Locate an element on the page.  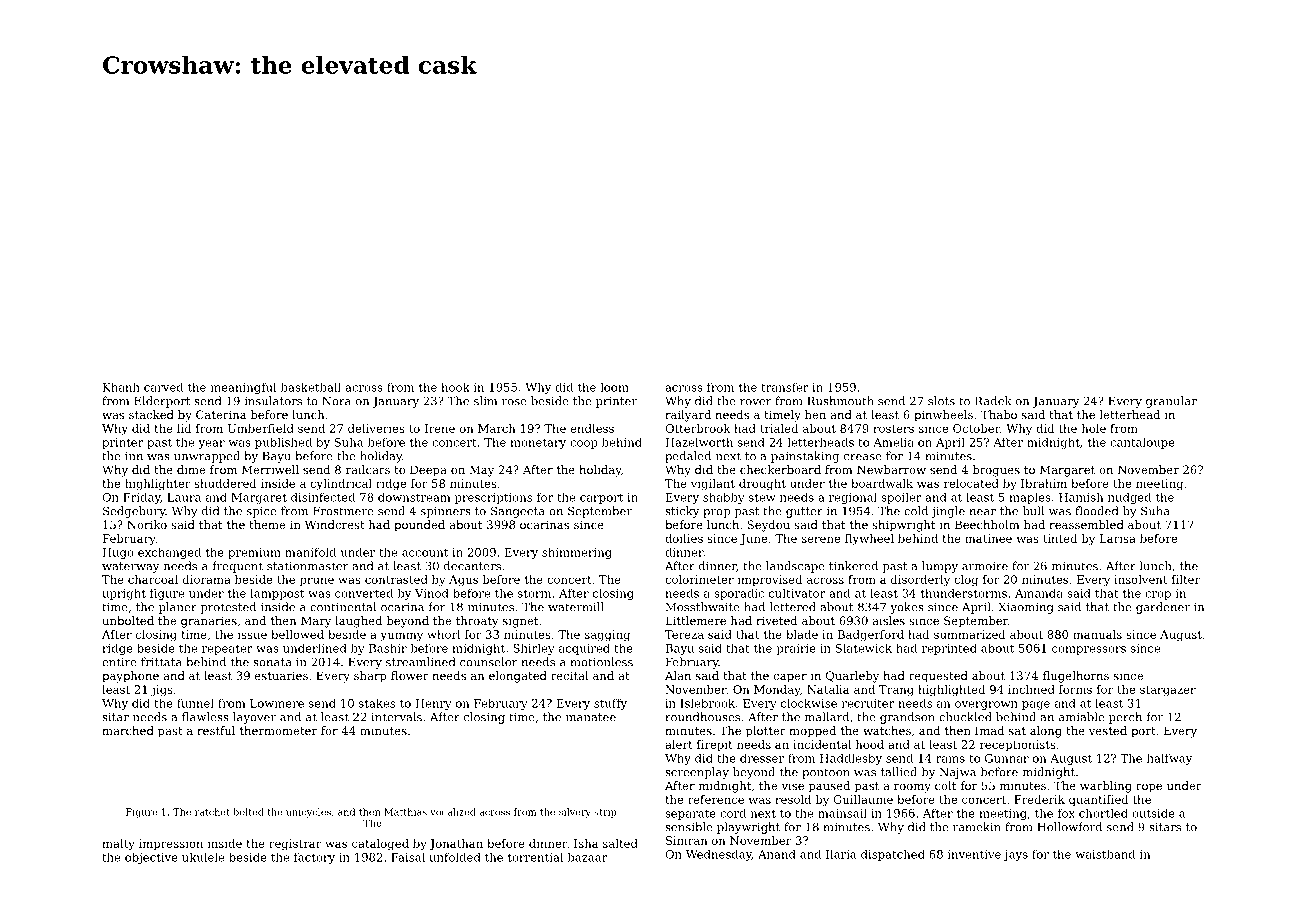
Wednesday is located at coordinates (719, 855).
